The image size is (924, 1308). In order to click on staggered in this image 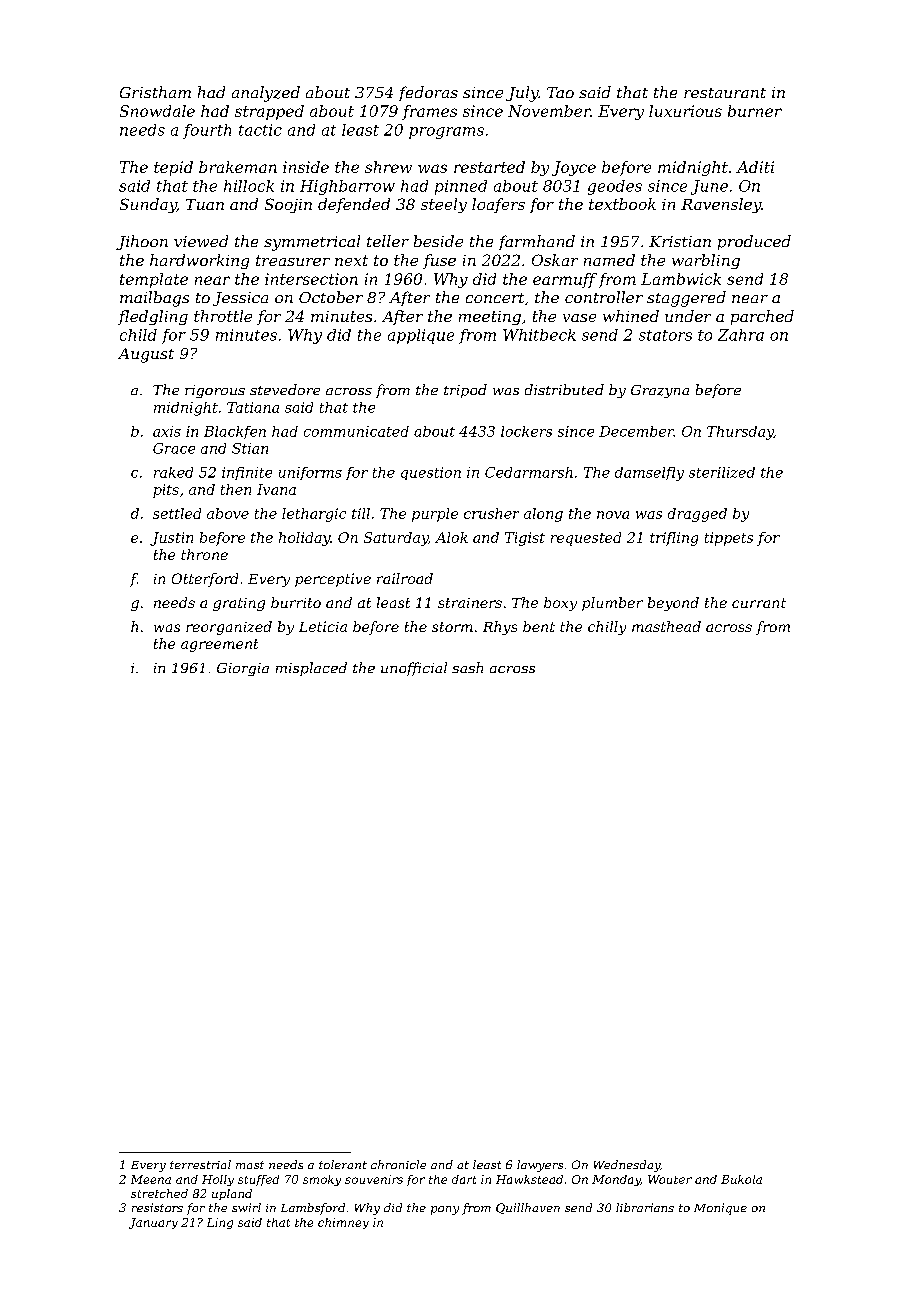, I will do `click(686, 299)`.
